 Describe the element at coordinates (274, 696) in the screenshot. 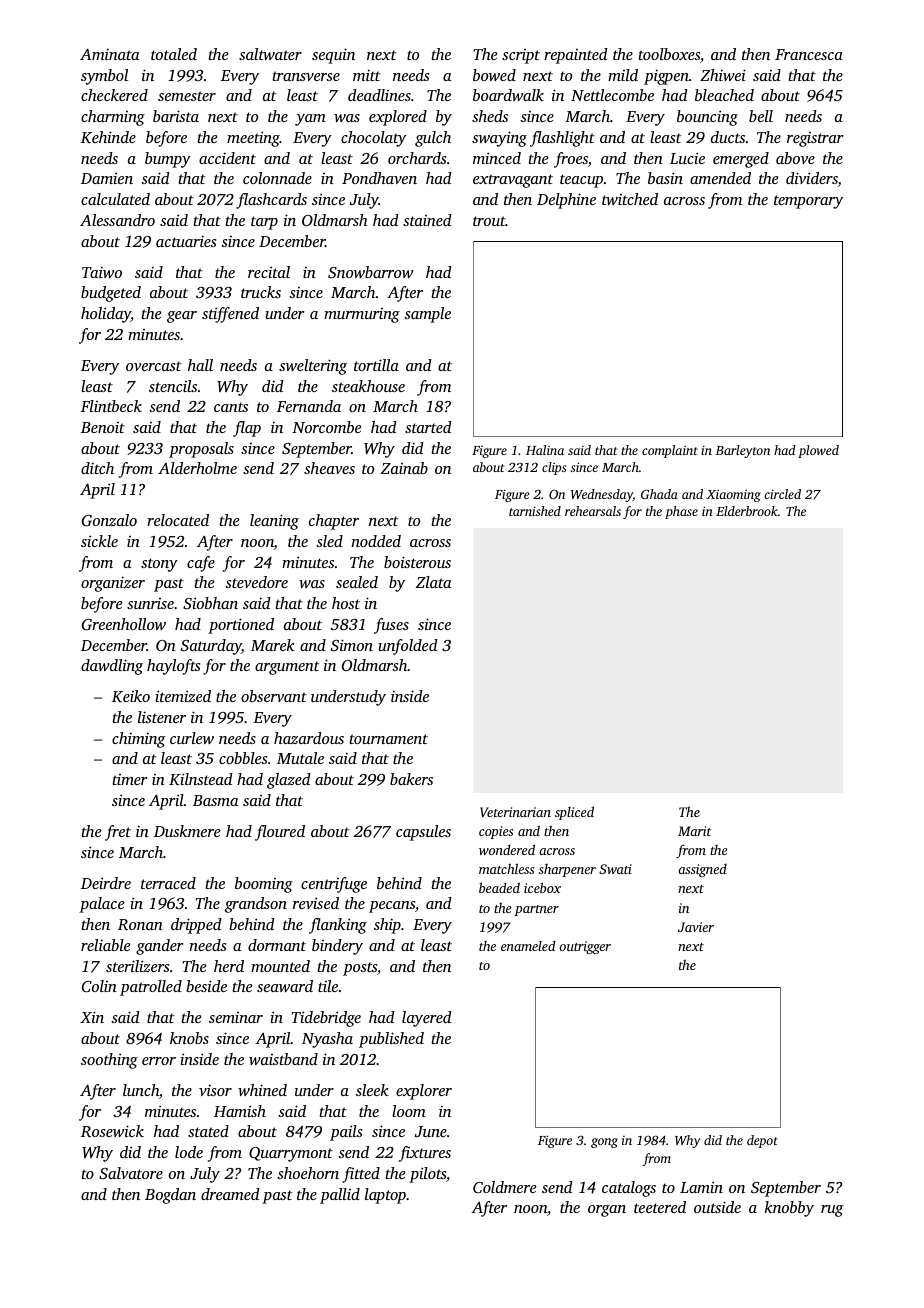

I see `observant` at that location.
